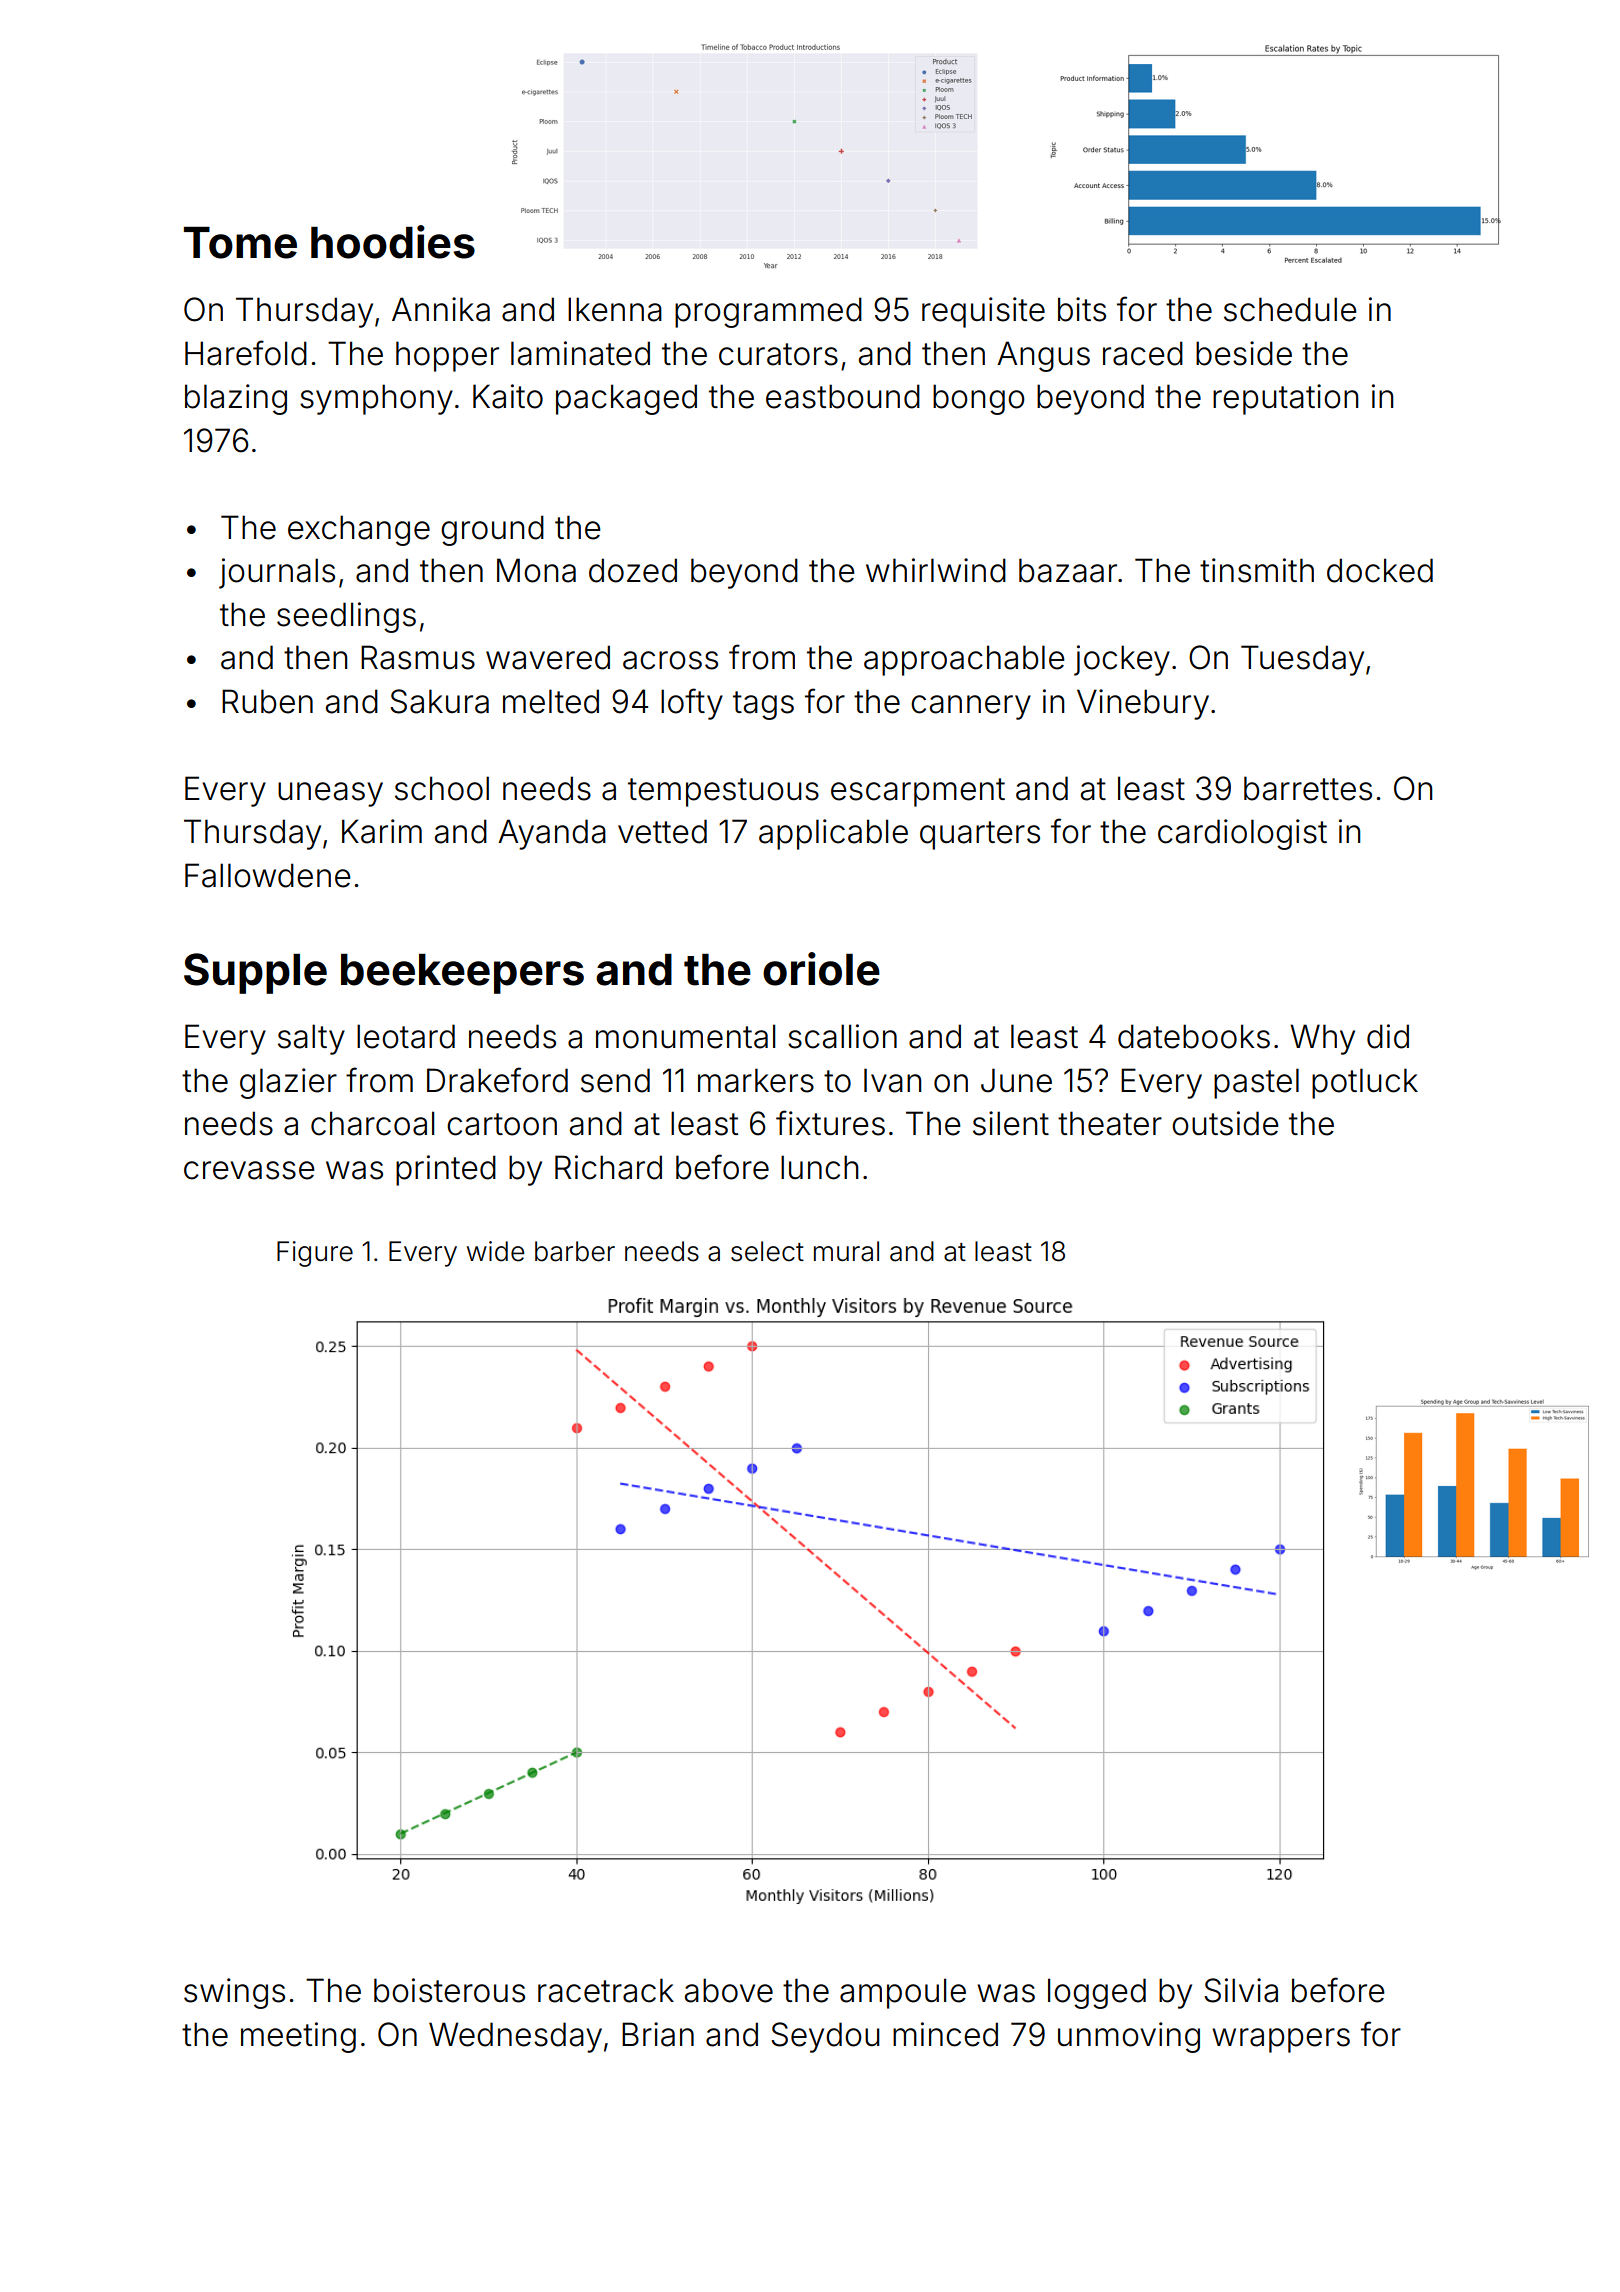  I want to click on wavered, so click(548, 657).
